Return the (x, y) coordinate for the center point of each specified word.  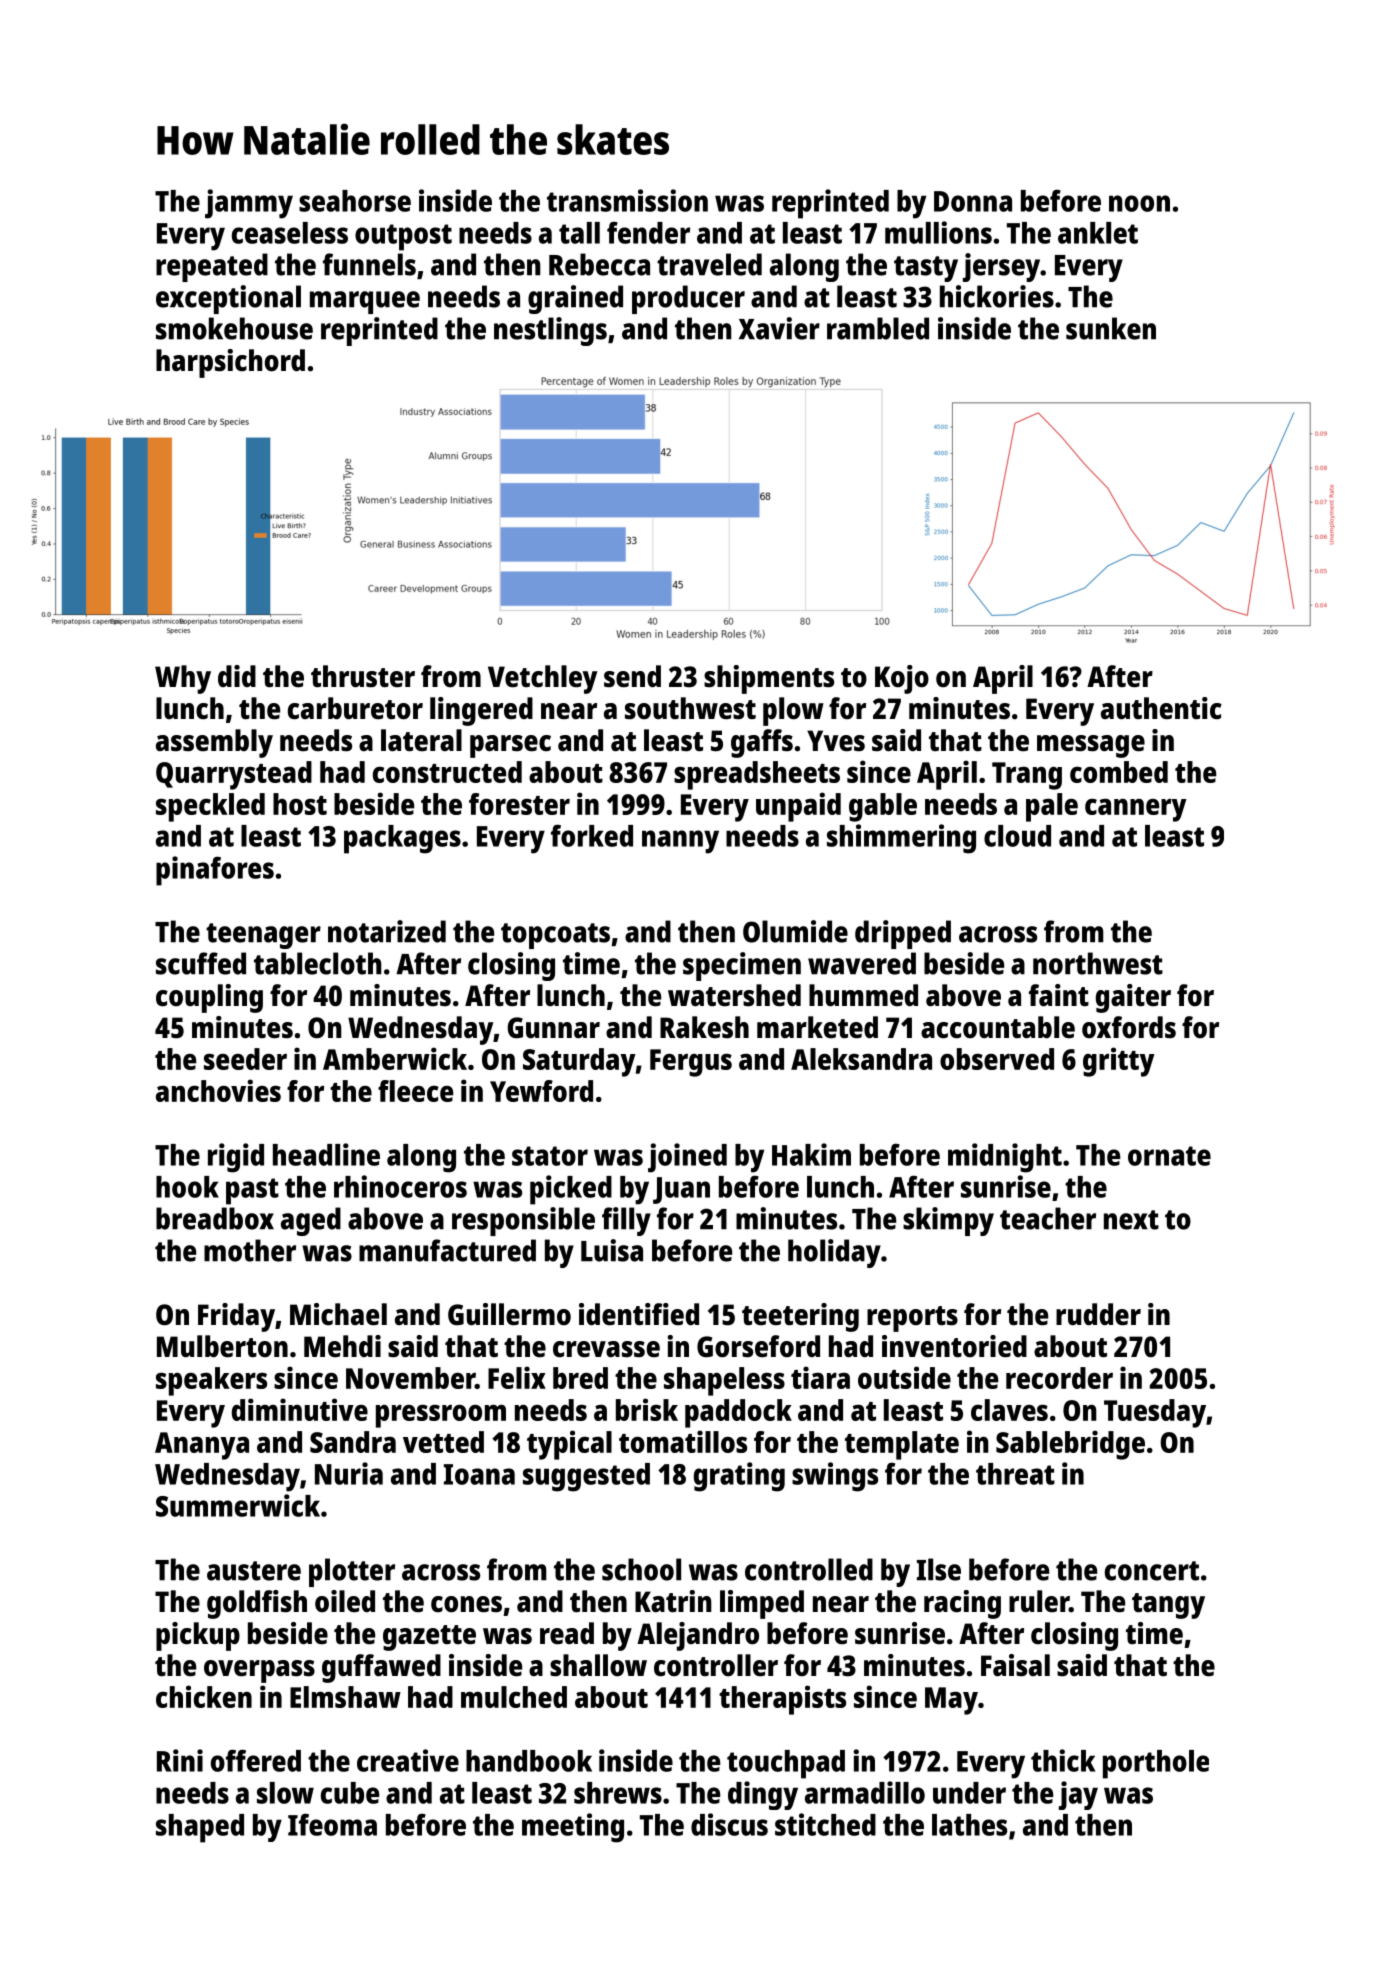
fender (648, 232)
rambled (878, 328)
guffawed (381, 1668)
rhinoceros (400, 1186)
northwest (1098, 963)
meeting (573, 1828)
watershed (734, 995)
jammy (249, 204)
